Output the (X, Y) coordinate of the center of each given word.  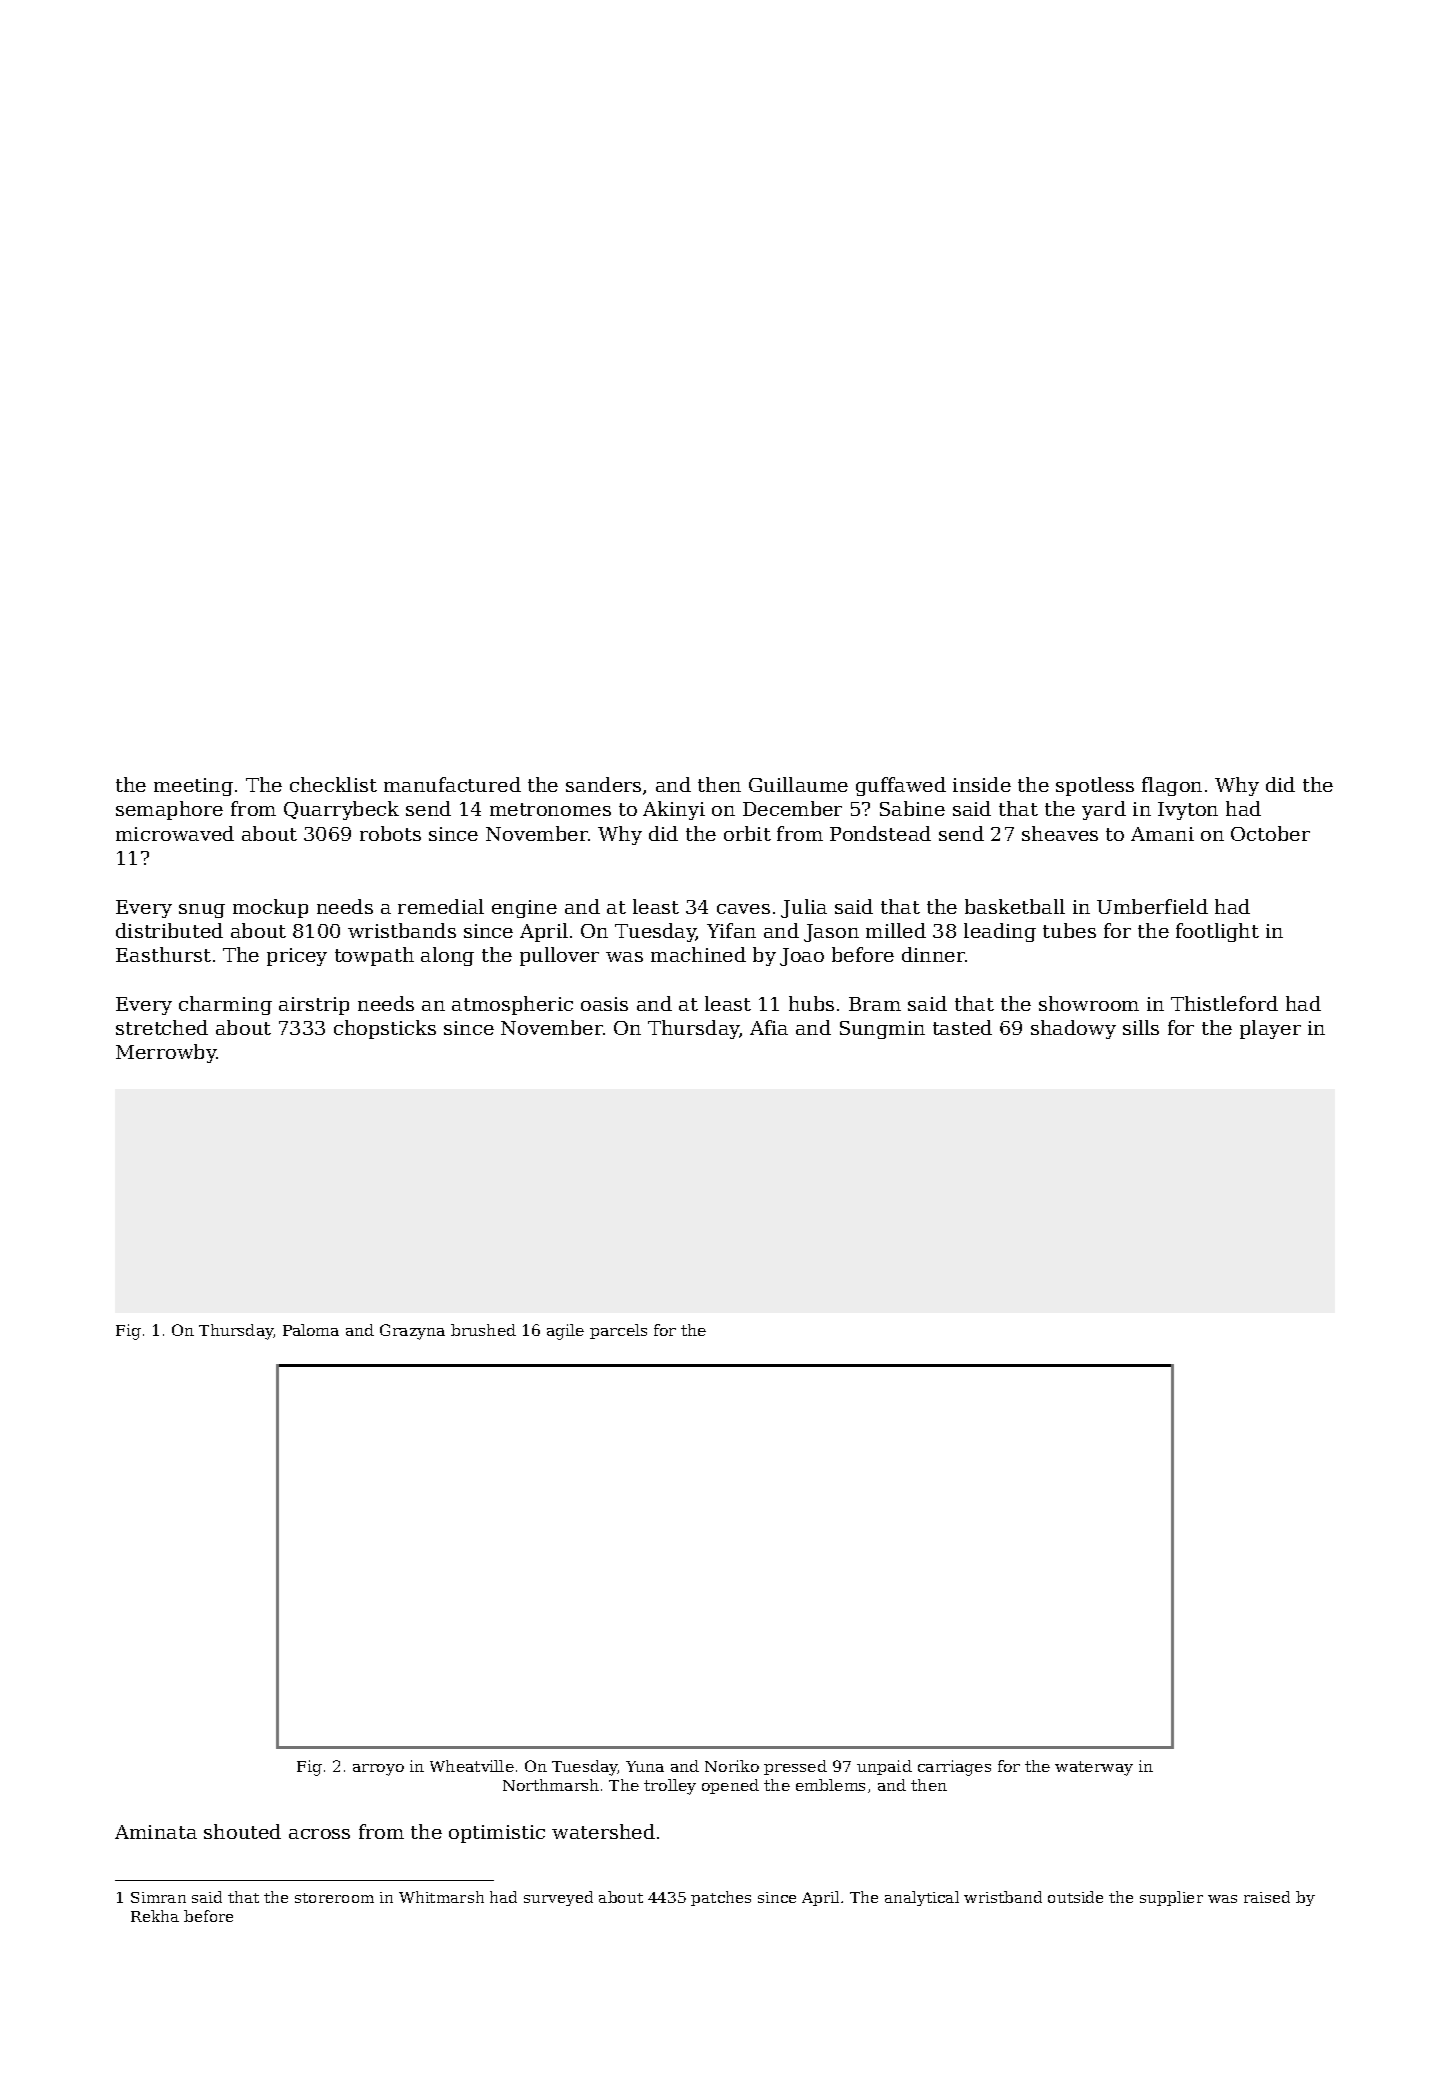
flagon (1172, 786)
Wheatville (472, 1766)
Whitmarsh (441, 1897)
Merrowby (166, 1053)
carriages (954, 1768)
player (1270, 1029)
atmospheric (512, 1005)
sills (1141, 1027)
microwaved (175, 833)
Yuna (645, 1766)
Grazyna (412, 1332)
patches (721, 1898)
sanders (603, 784)
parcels (618, 1331)
